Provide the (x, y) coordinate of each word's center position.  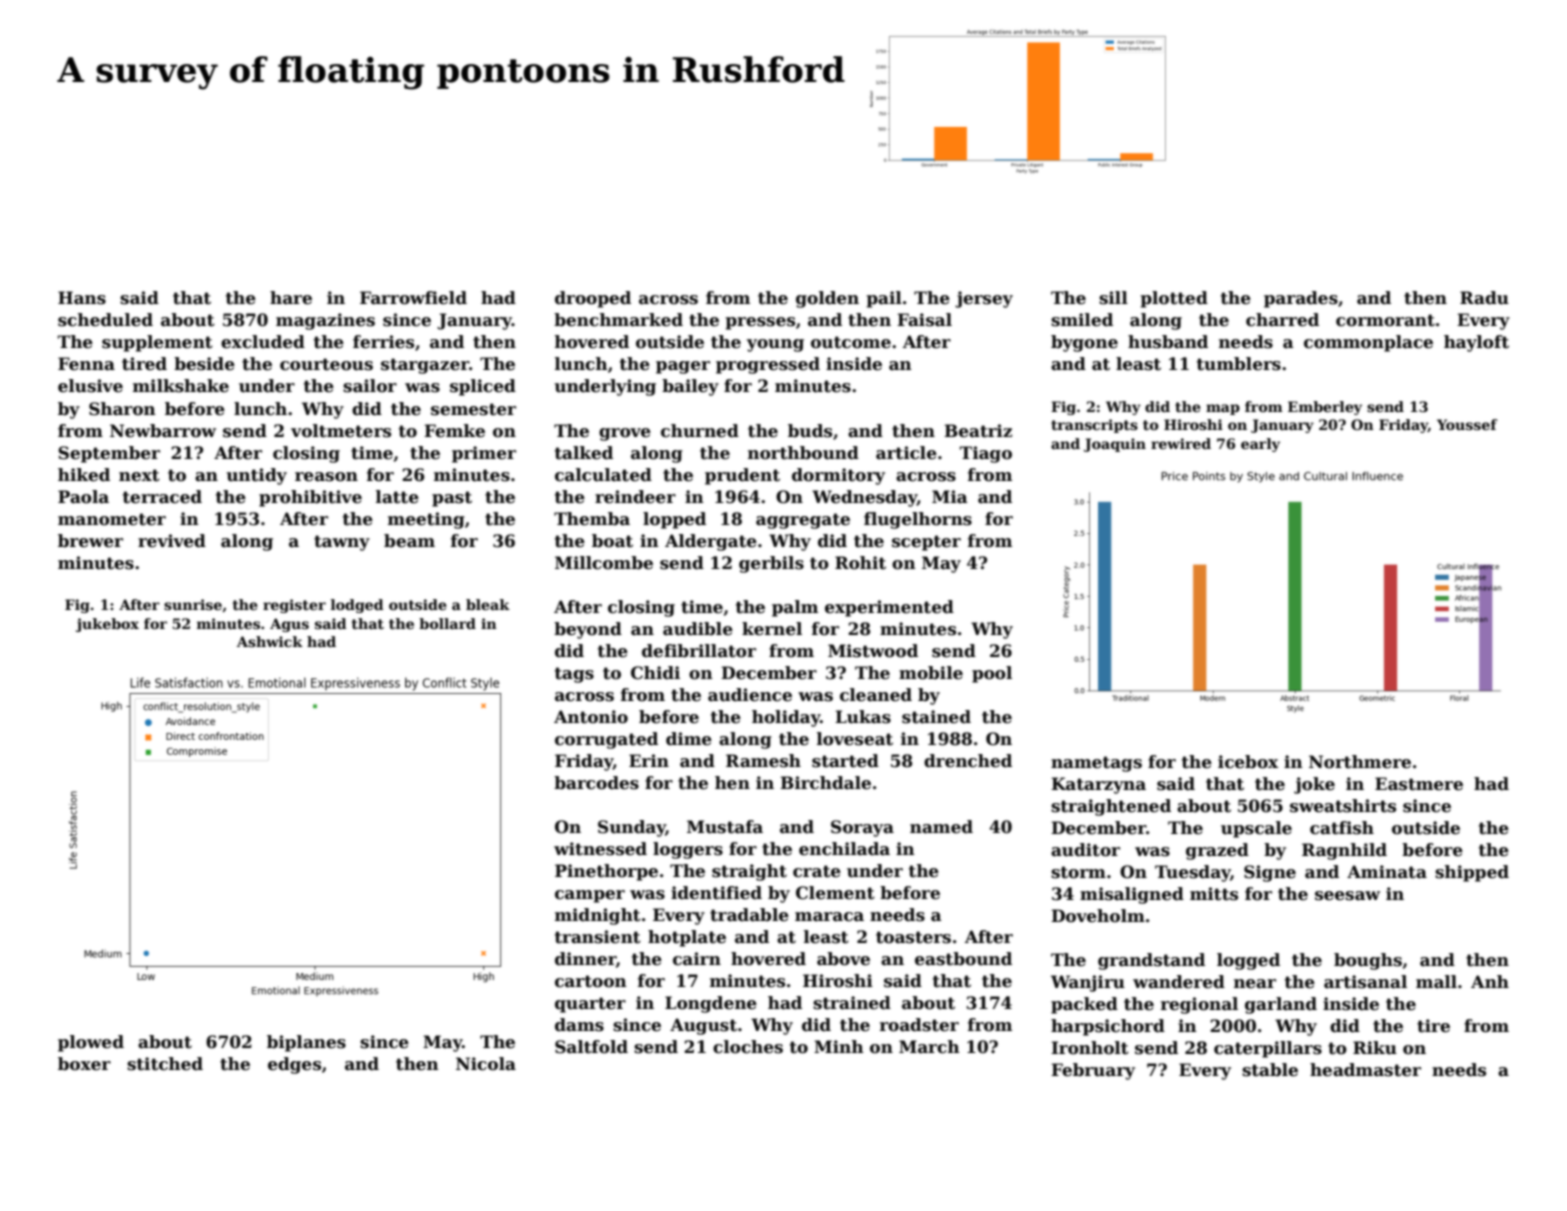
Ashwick (270, 641)
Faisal (924, 320)
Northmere (1360, 762)
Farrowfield (413, 298)
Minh (839, 1046)
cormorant (1385, 320)
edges (294, 1065)
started (845, 761)
